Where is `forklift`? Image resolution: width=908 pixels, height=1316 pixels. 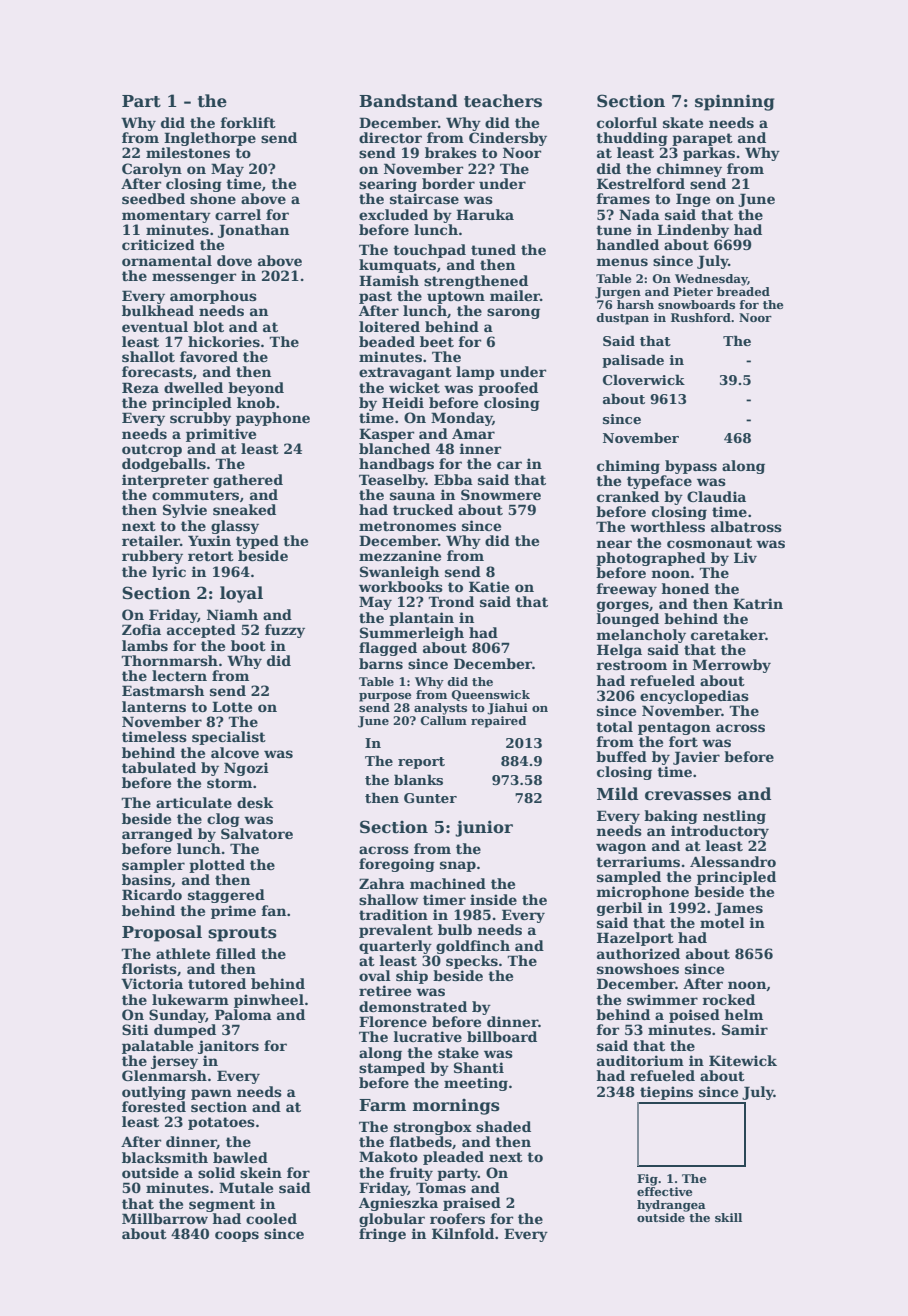 forklift is located at coordinates (248, 122).
